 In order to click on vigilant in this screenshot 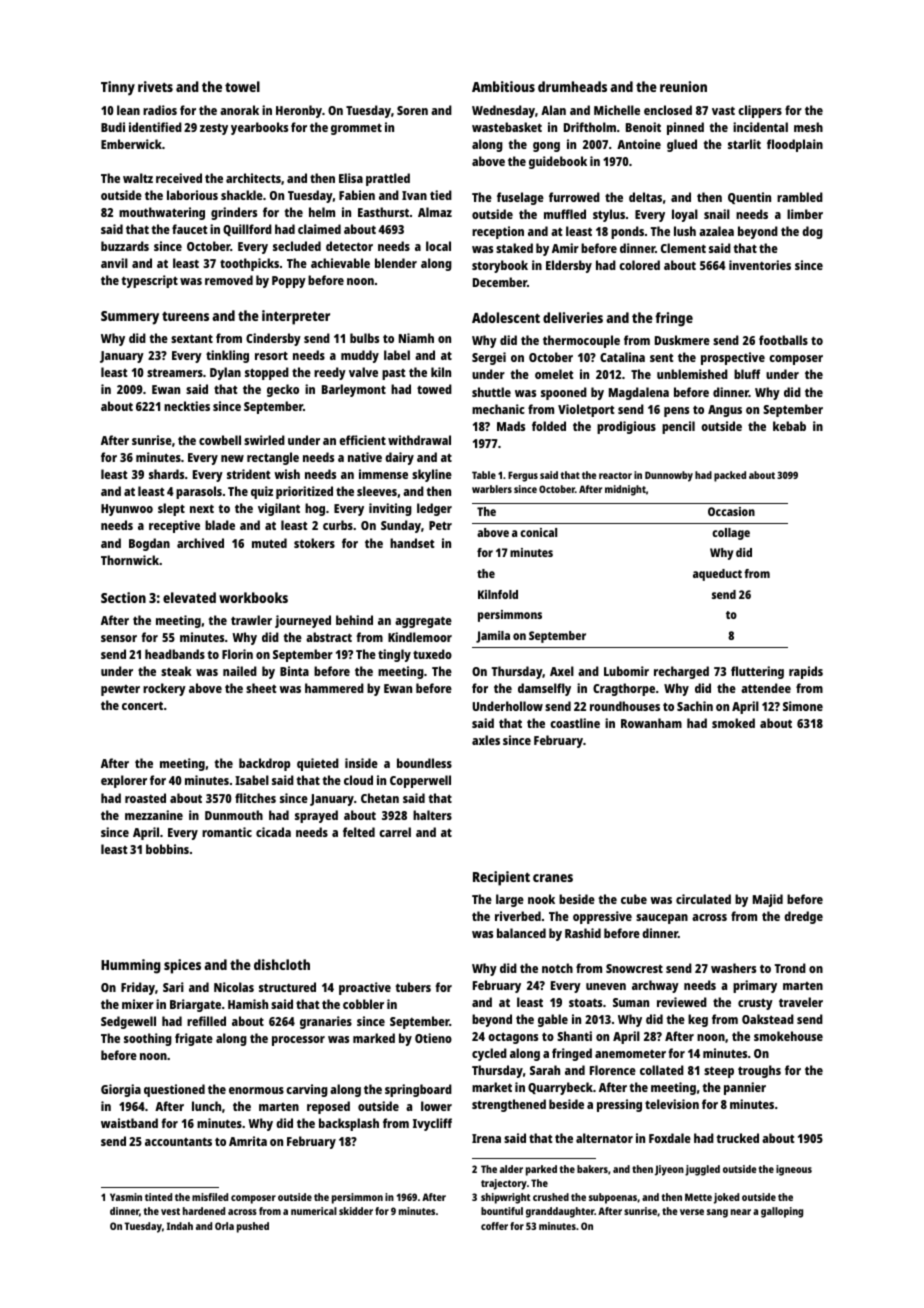, I will do `click(279, 509)`.
